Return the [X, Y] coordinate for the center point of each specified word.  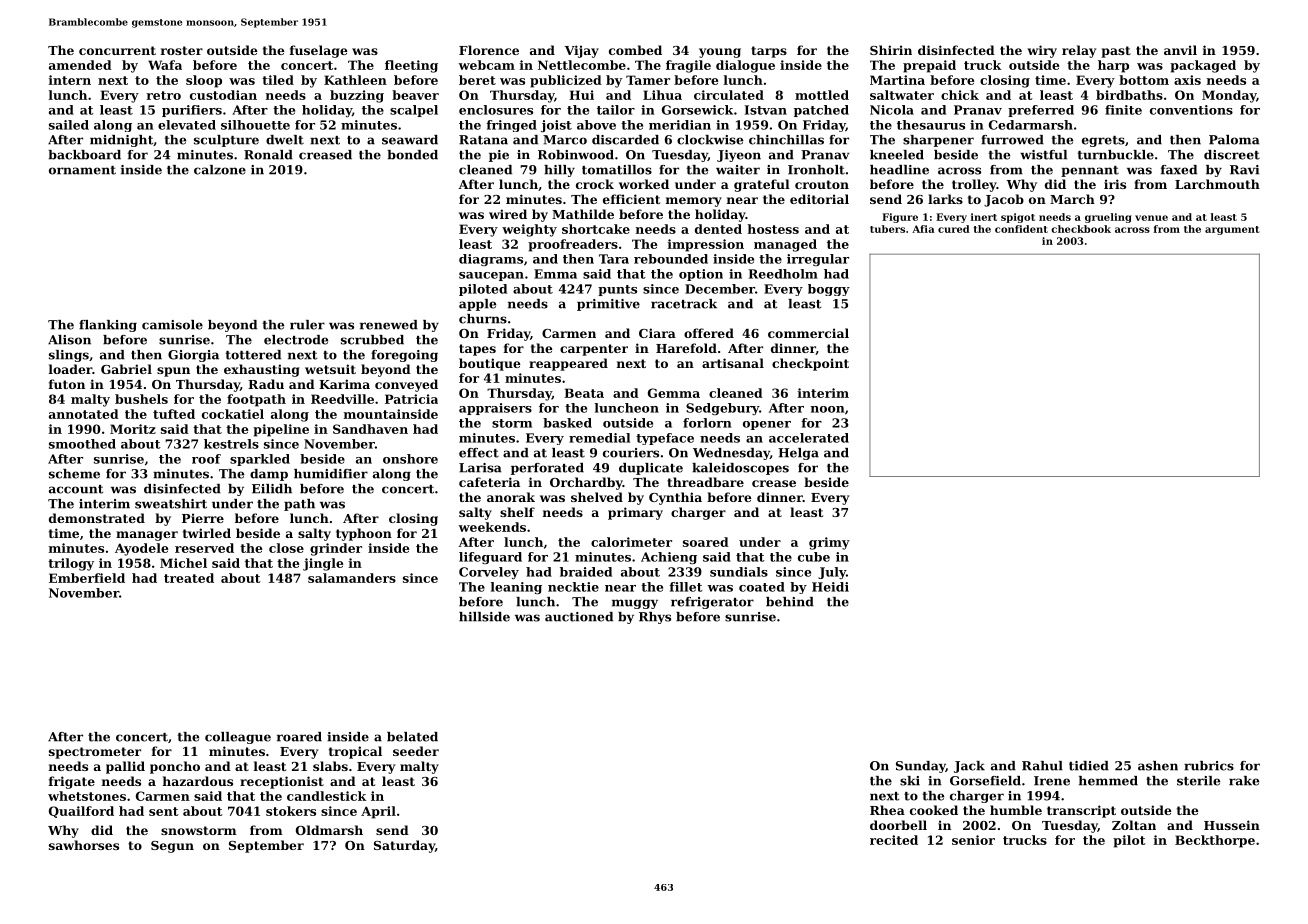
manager [147, 536]
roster [182, 50]
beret [477, 80]
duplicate [651, 469]
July [832, 573]
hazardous [198, 781]
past [1116, 52]
